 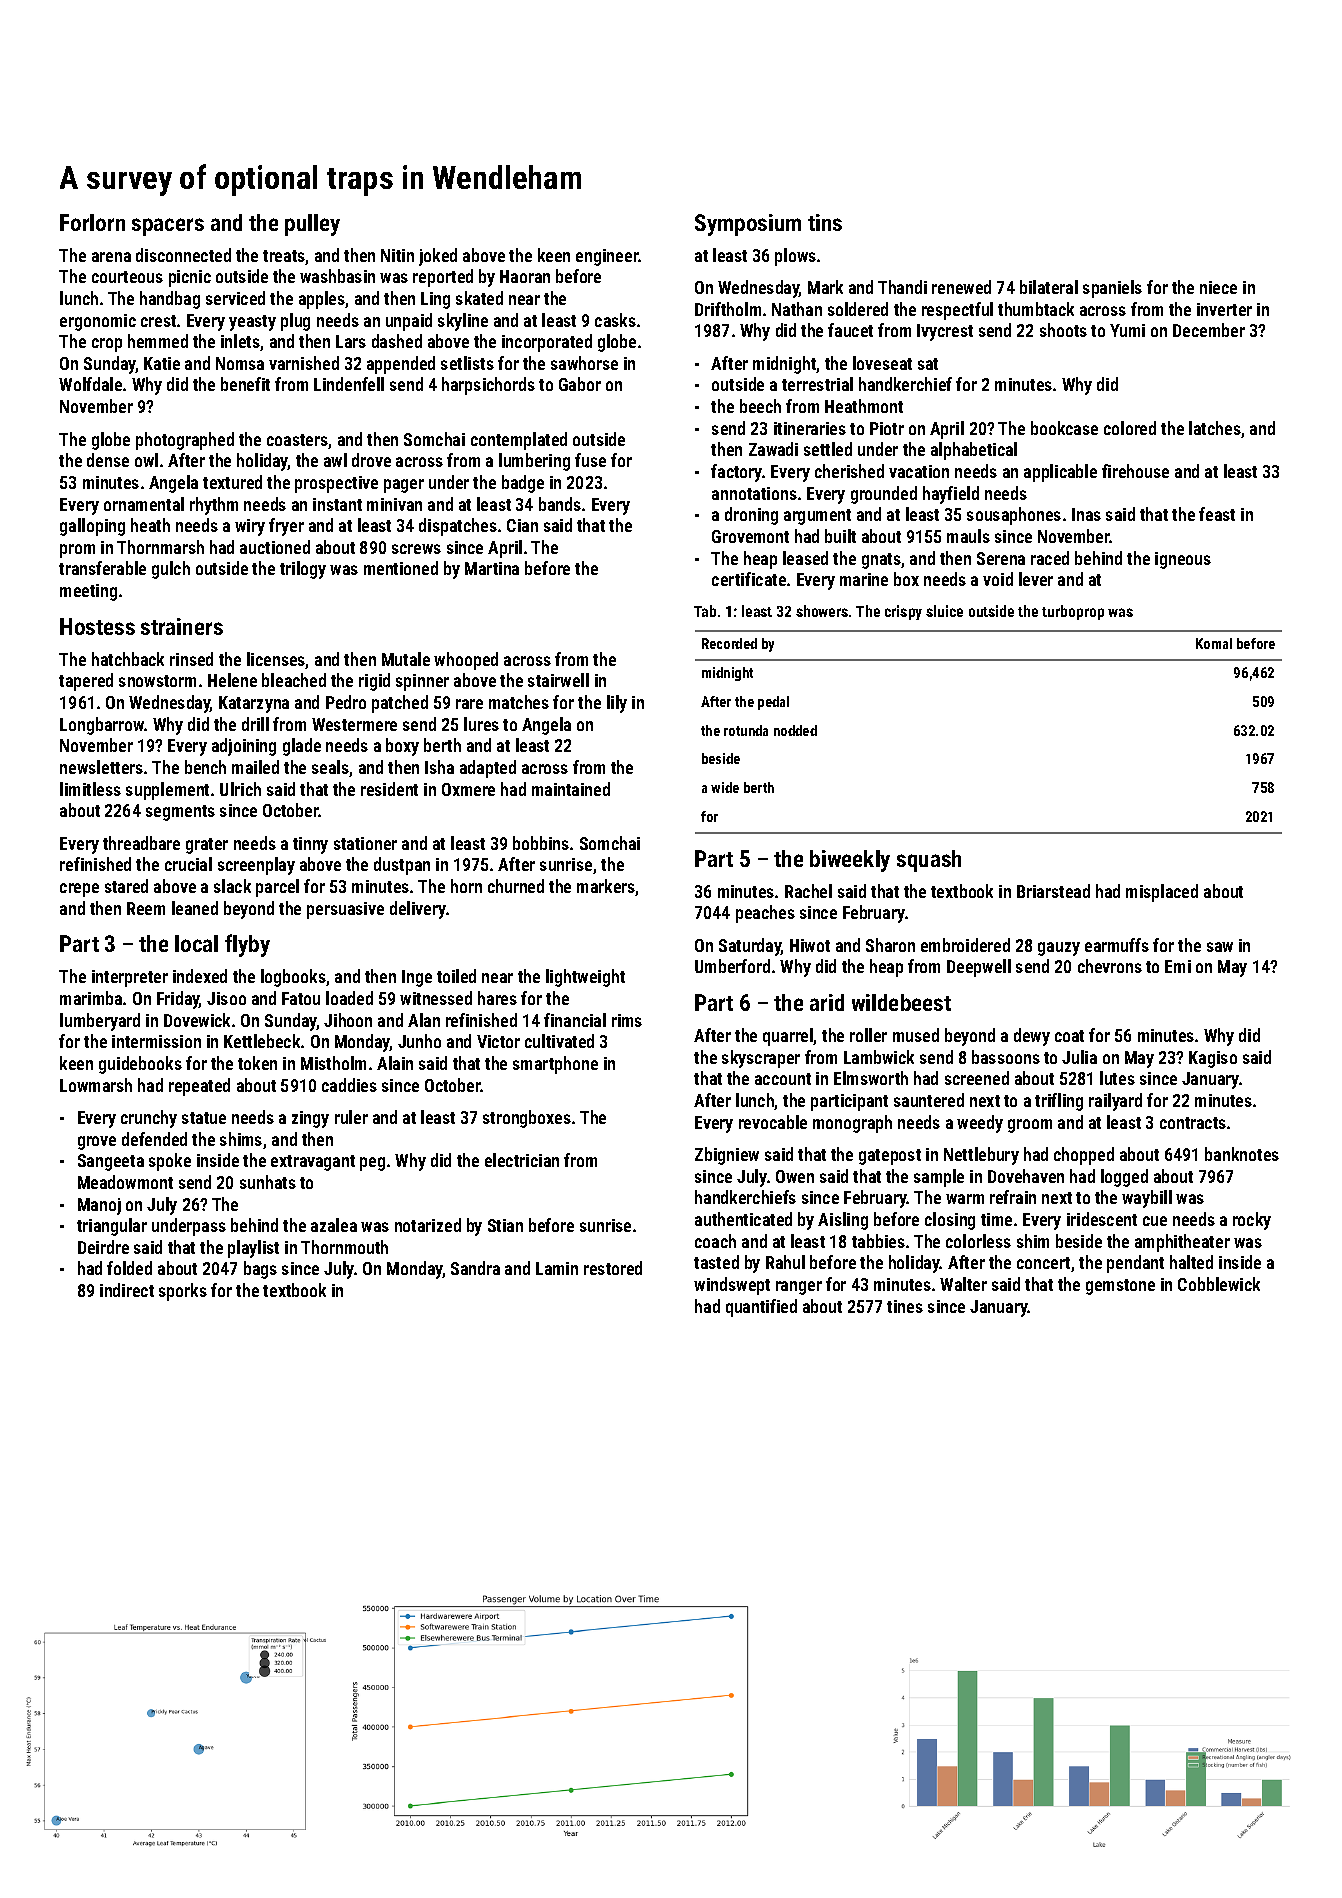 What do you see at coordinates (516, 886) in the document?
I see `churned` at bounding box center [516, 886].
